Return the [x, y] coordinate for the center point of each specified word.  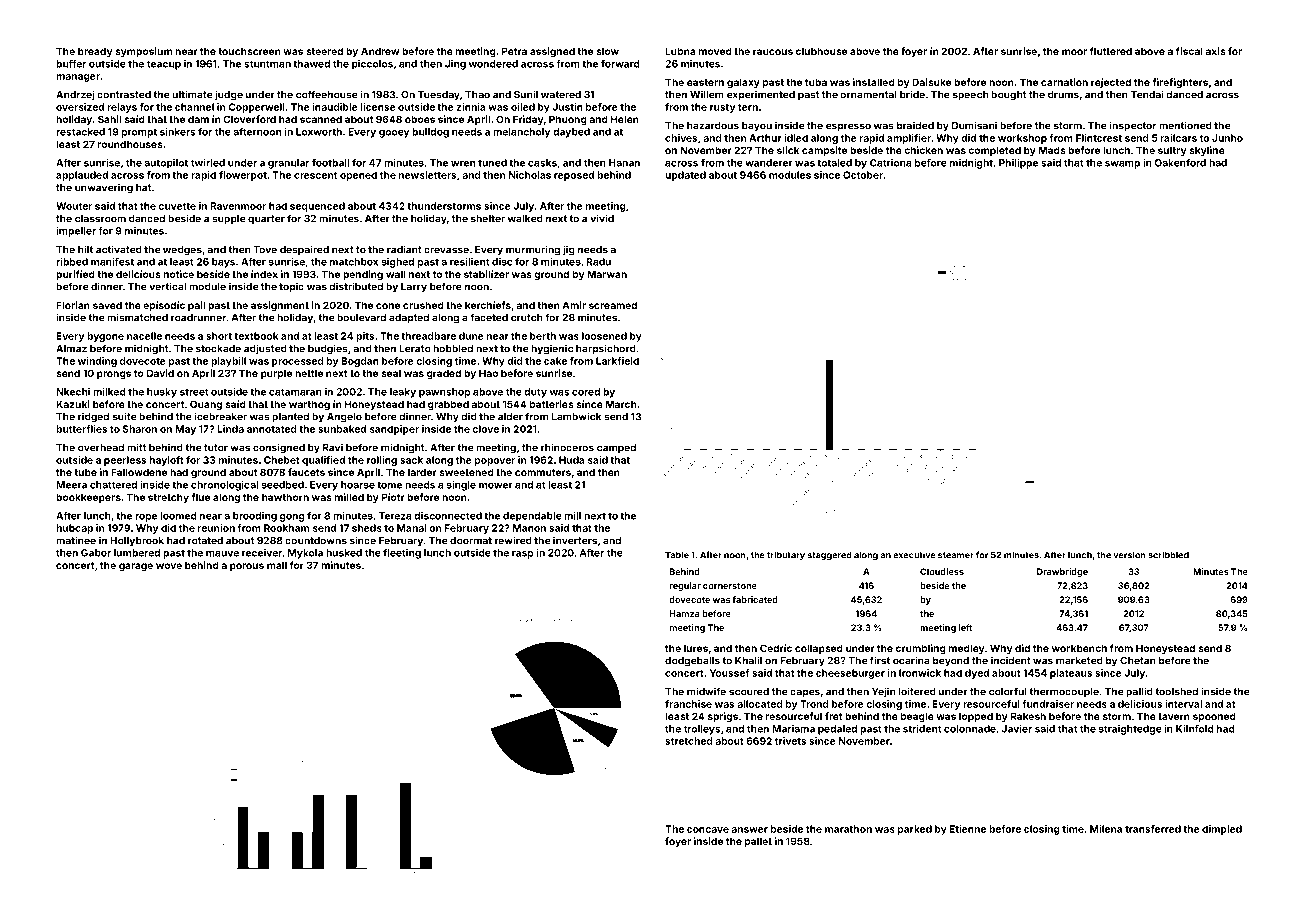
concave [708, 830]
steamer [956, 555]
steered [324, 51]
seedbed [283, 485]
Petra [514, 51]
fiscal [1189, 51]
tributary [786, 555]
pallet [758, 842]
